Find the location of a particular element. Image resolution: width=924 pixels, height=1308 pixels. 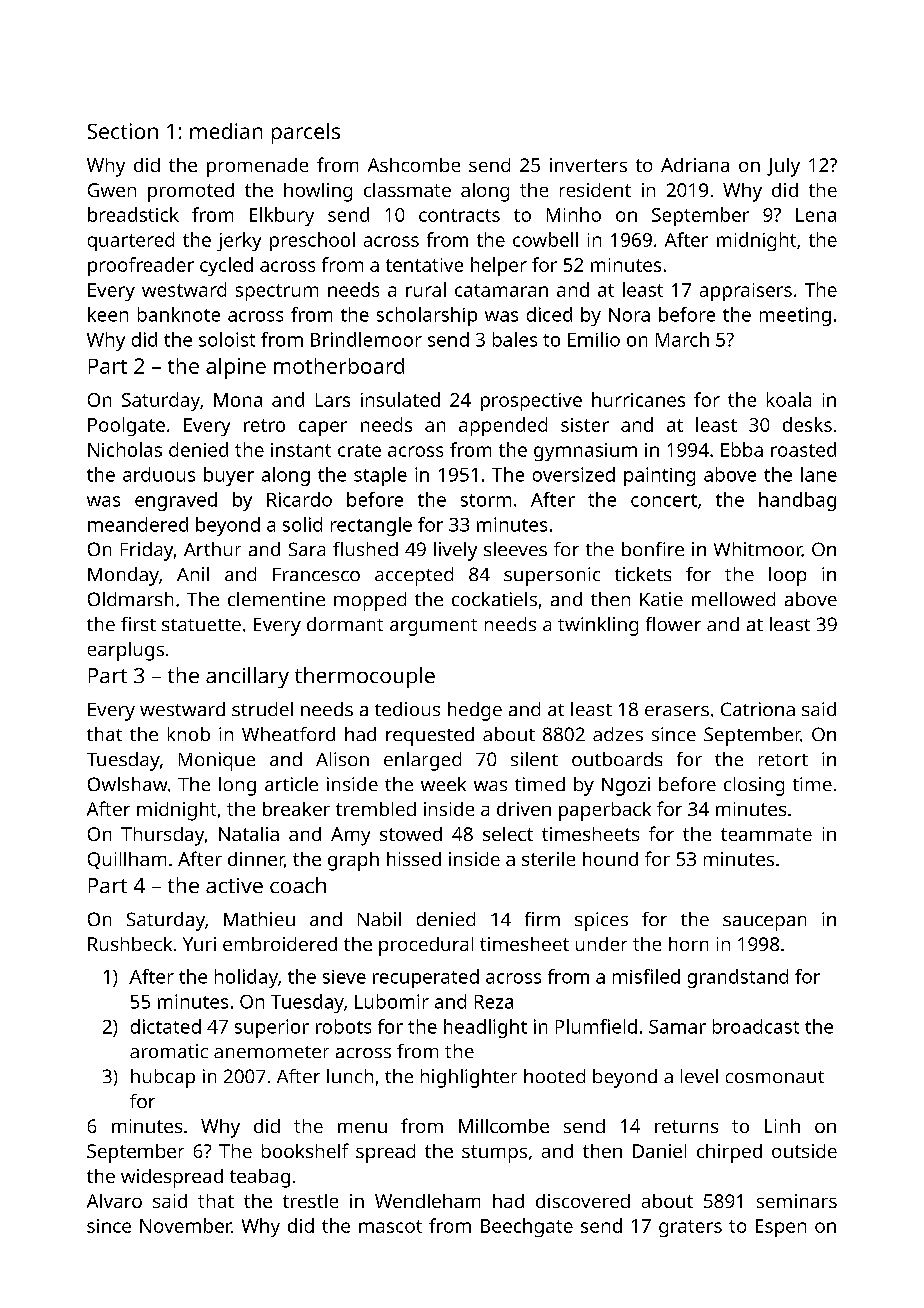

Section is located at coordinates (123, 131).
